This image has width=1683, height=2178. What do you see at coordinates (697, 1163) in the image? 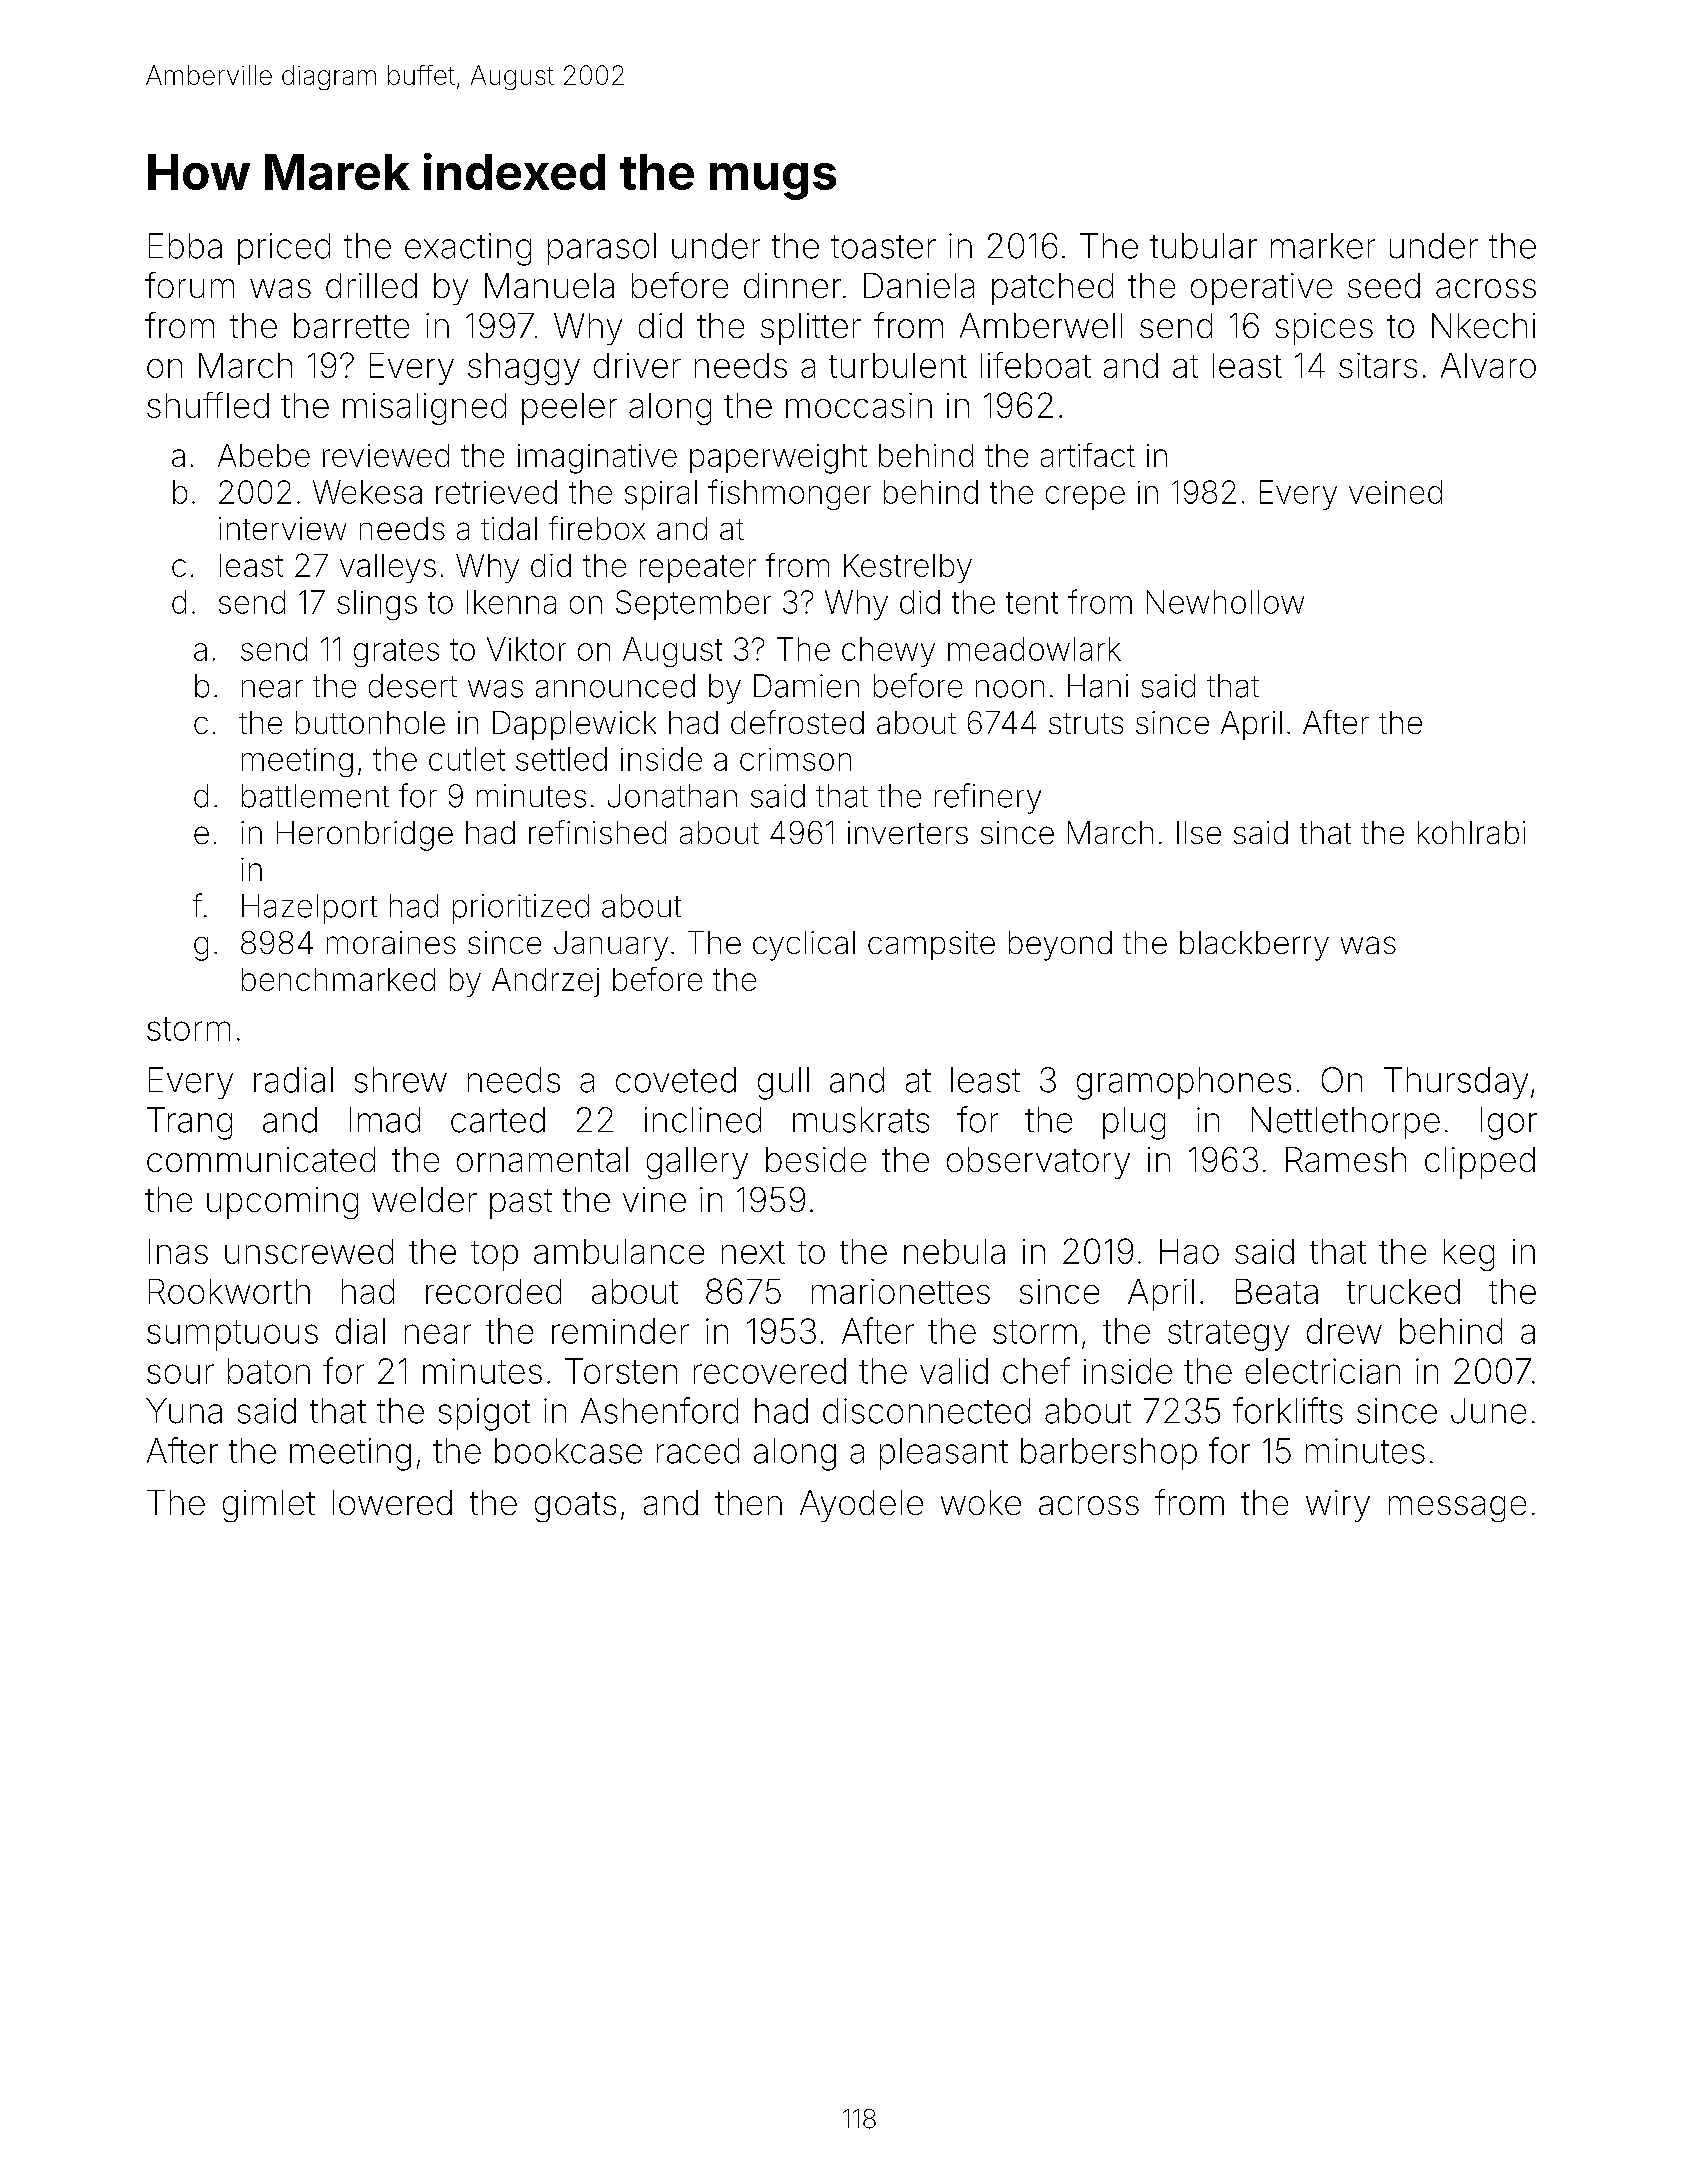
I see `gallery` at bounding box center [697, 1163].
